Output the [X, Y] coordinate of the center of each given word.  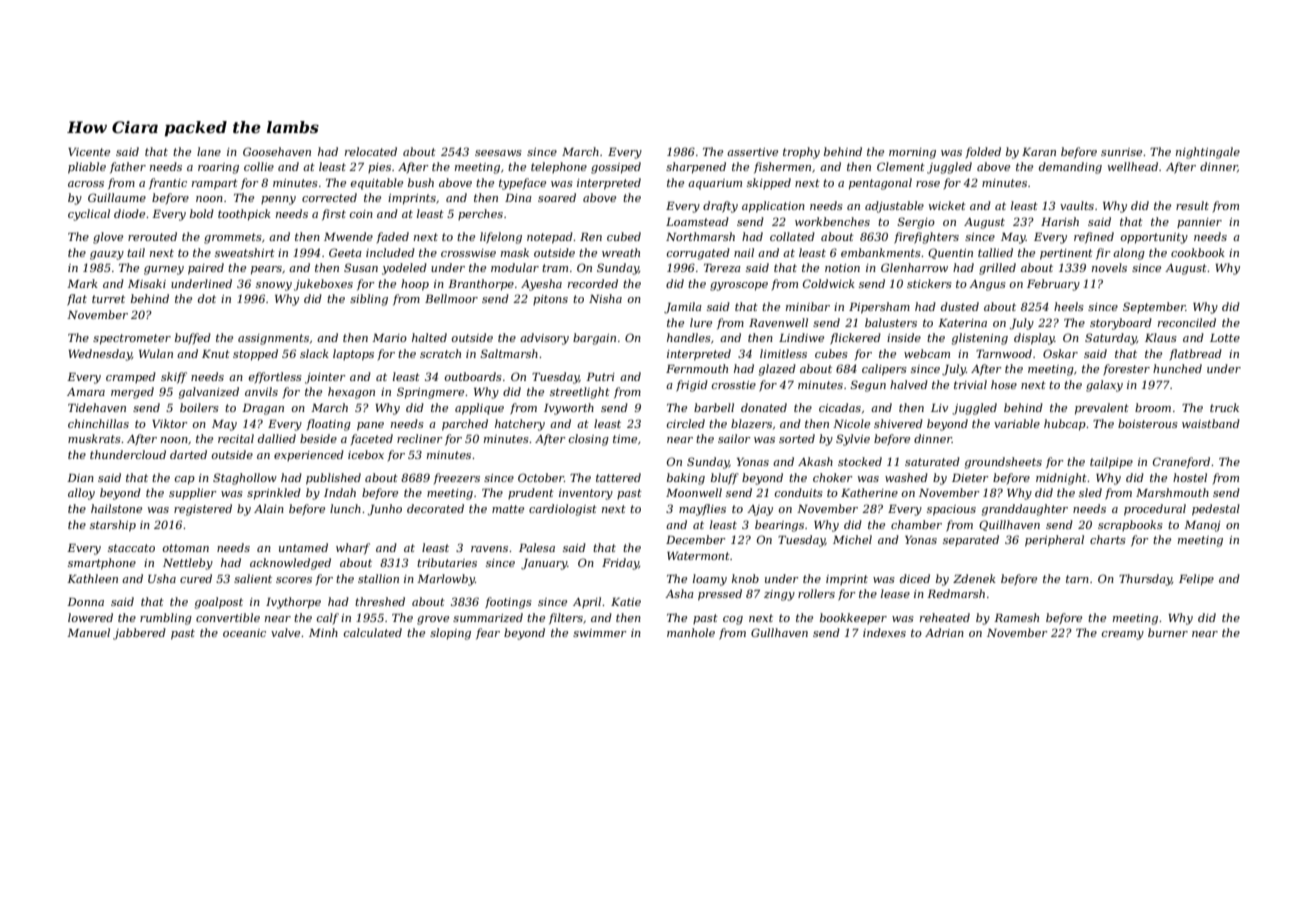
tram [555, 268]
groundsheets [1003, 463]
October [541, 477]
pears [266, 270]
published [333, 479]
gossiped [616, 168]
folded [983, 152]
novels [1109, 267]
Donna [85, 602]
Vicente [89, 152]
